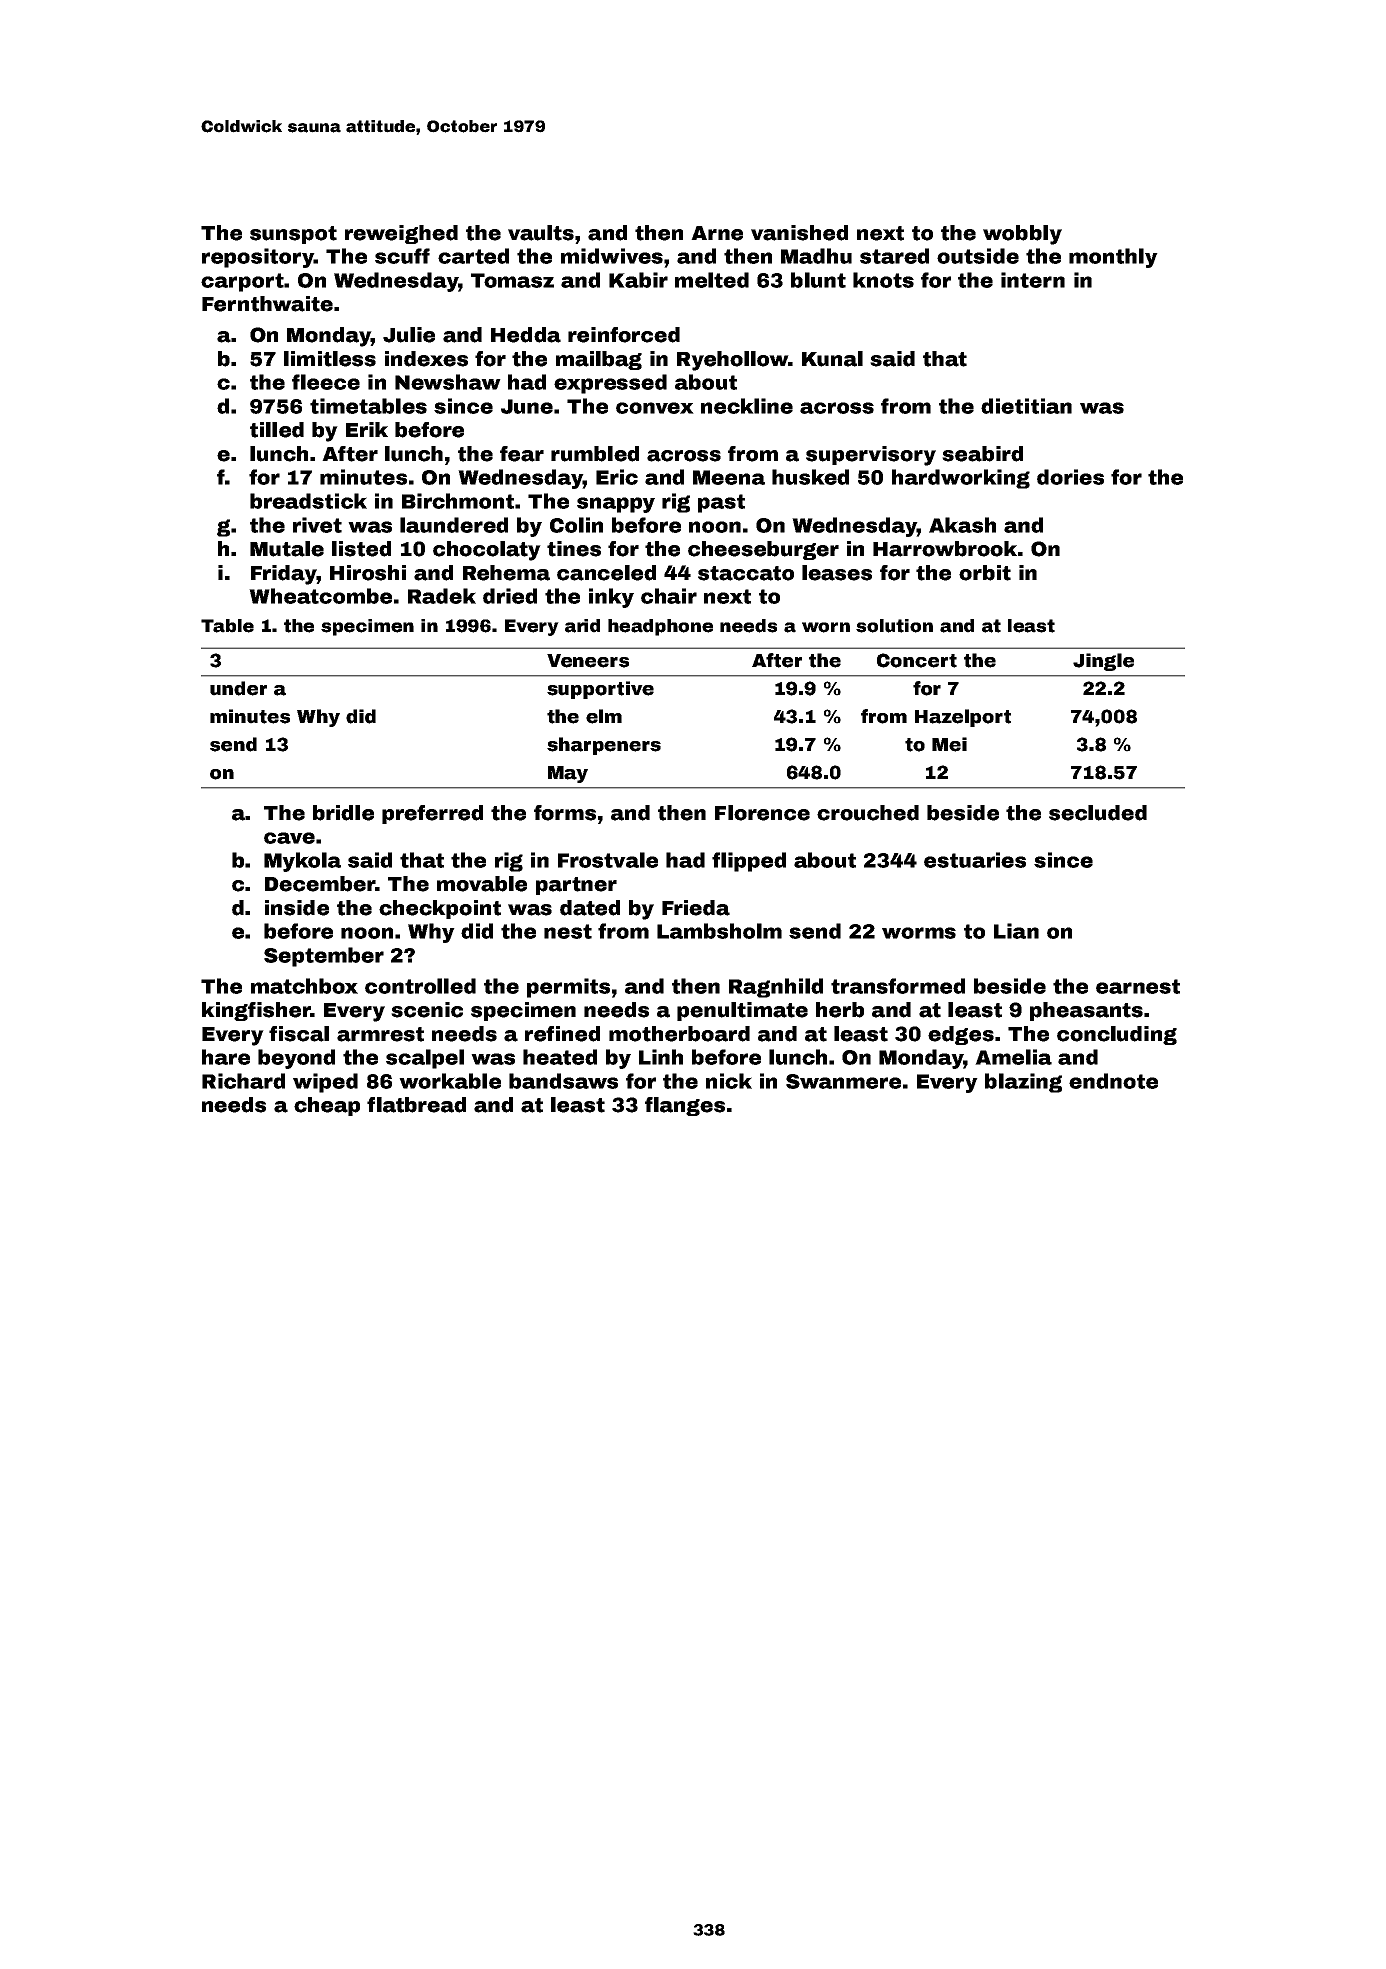  What do you see at coordinates (1098, 813) in the page?
I see `secluded` at bounding box center [1098, 813].
